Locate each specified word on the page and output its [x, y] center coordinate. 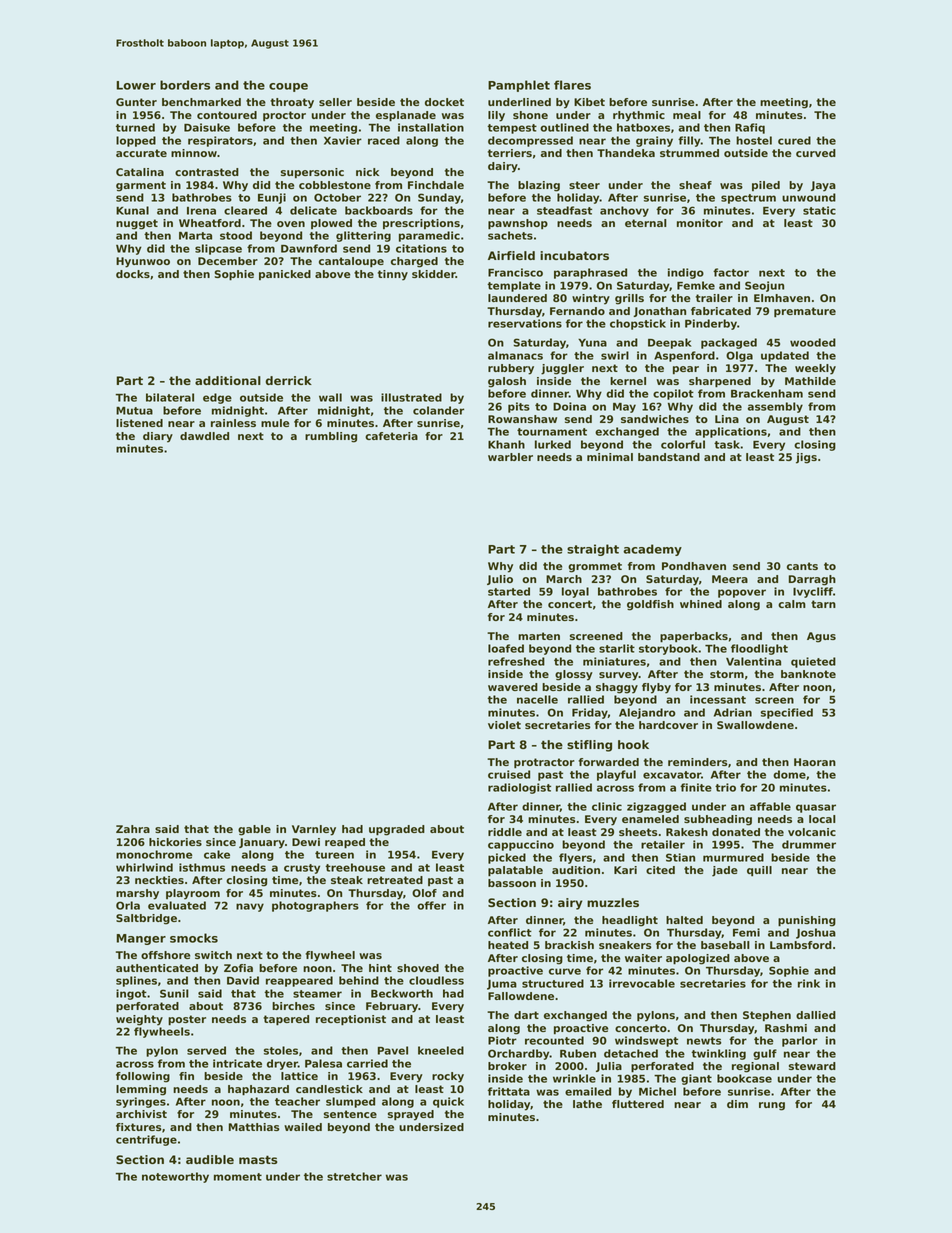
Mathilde [810, 381]
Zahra [133, 829]
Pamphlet [519, 86]
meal [687, 115]
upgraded [397, 830]
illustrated [411, 397]
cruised [509, 774]
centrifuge [146, 1140]
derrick [289, 380]
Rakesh [687, 832]
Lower [136, 85]
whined [701, 604]
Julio [500, 580]
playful [616, 775]
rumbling [331, 437]
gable [254, 830]
